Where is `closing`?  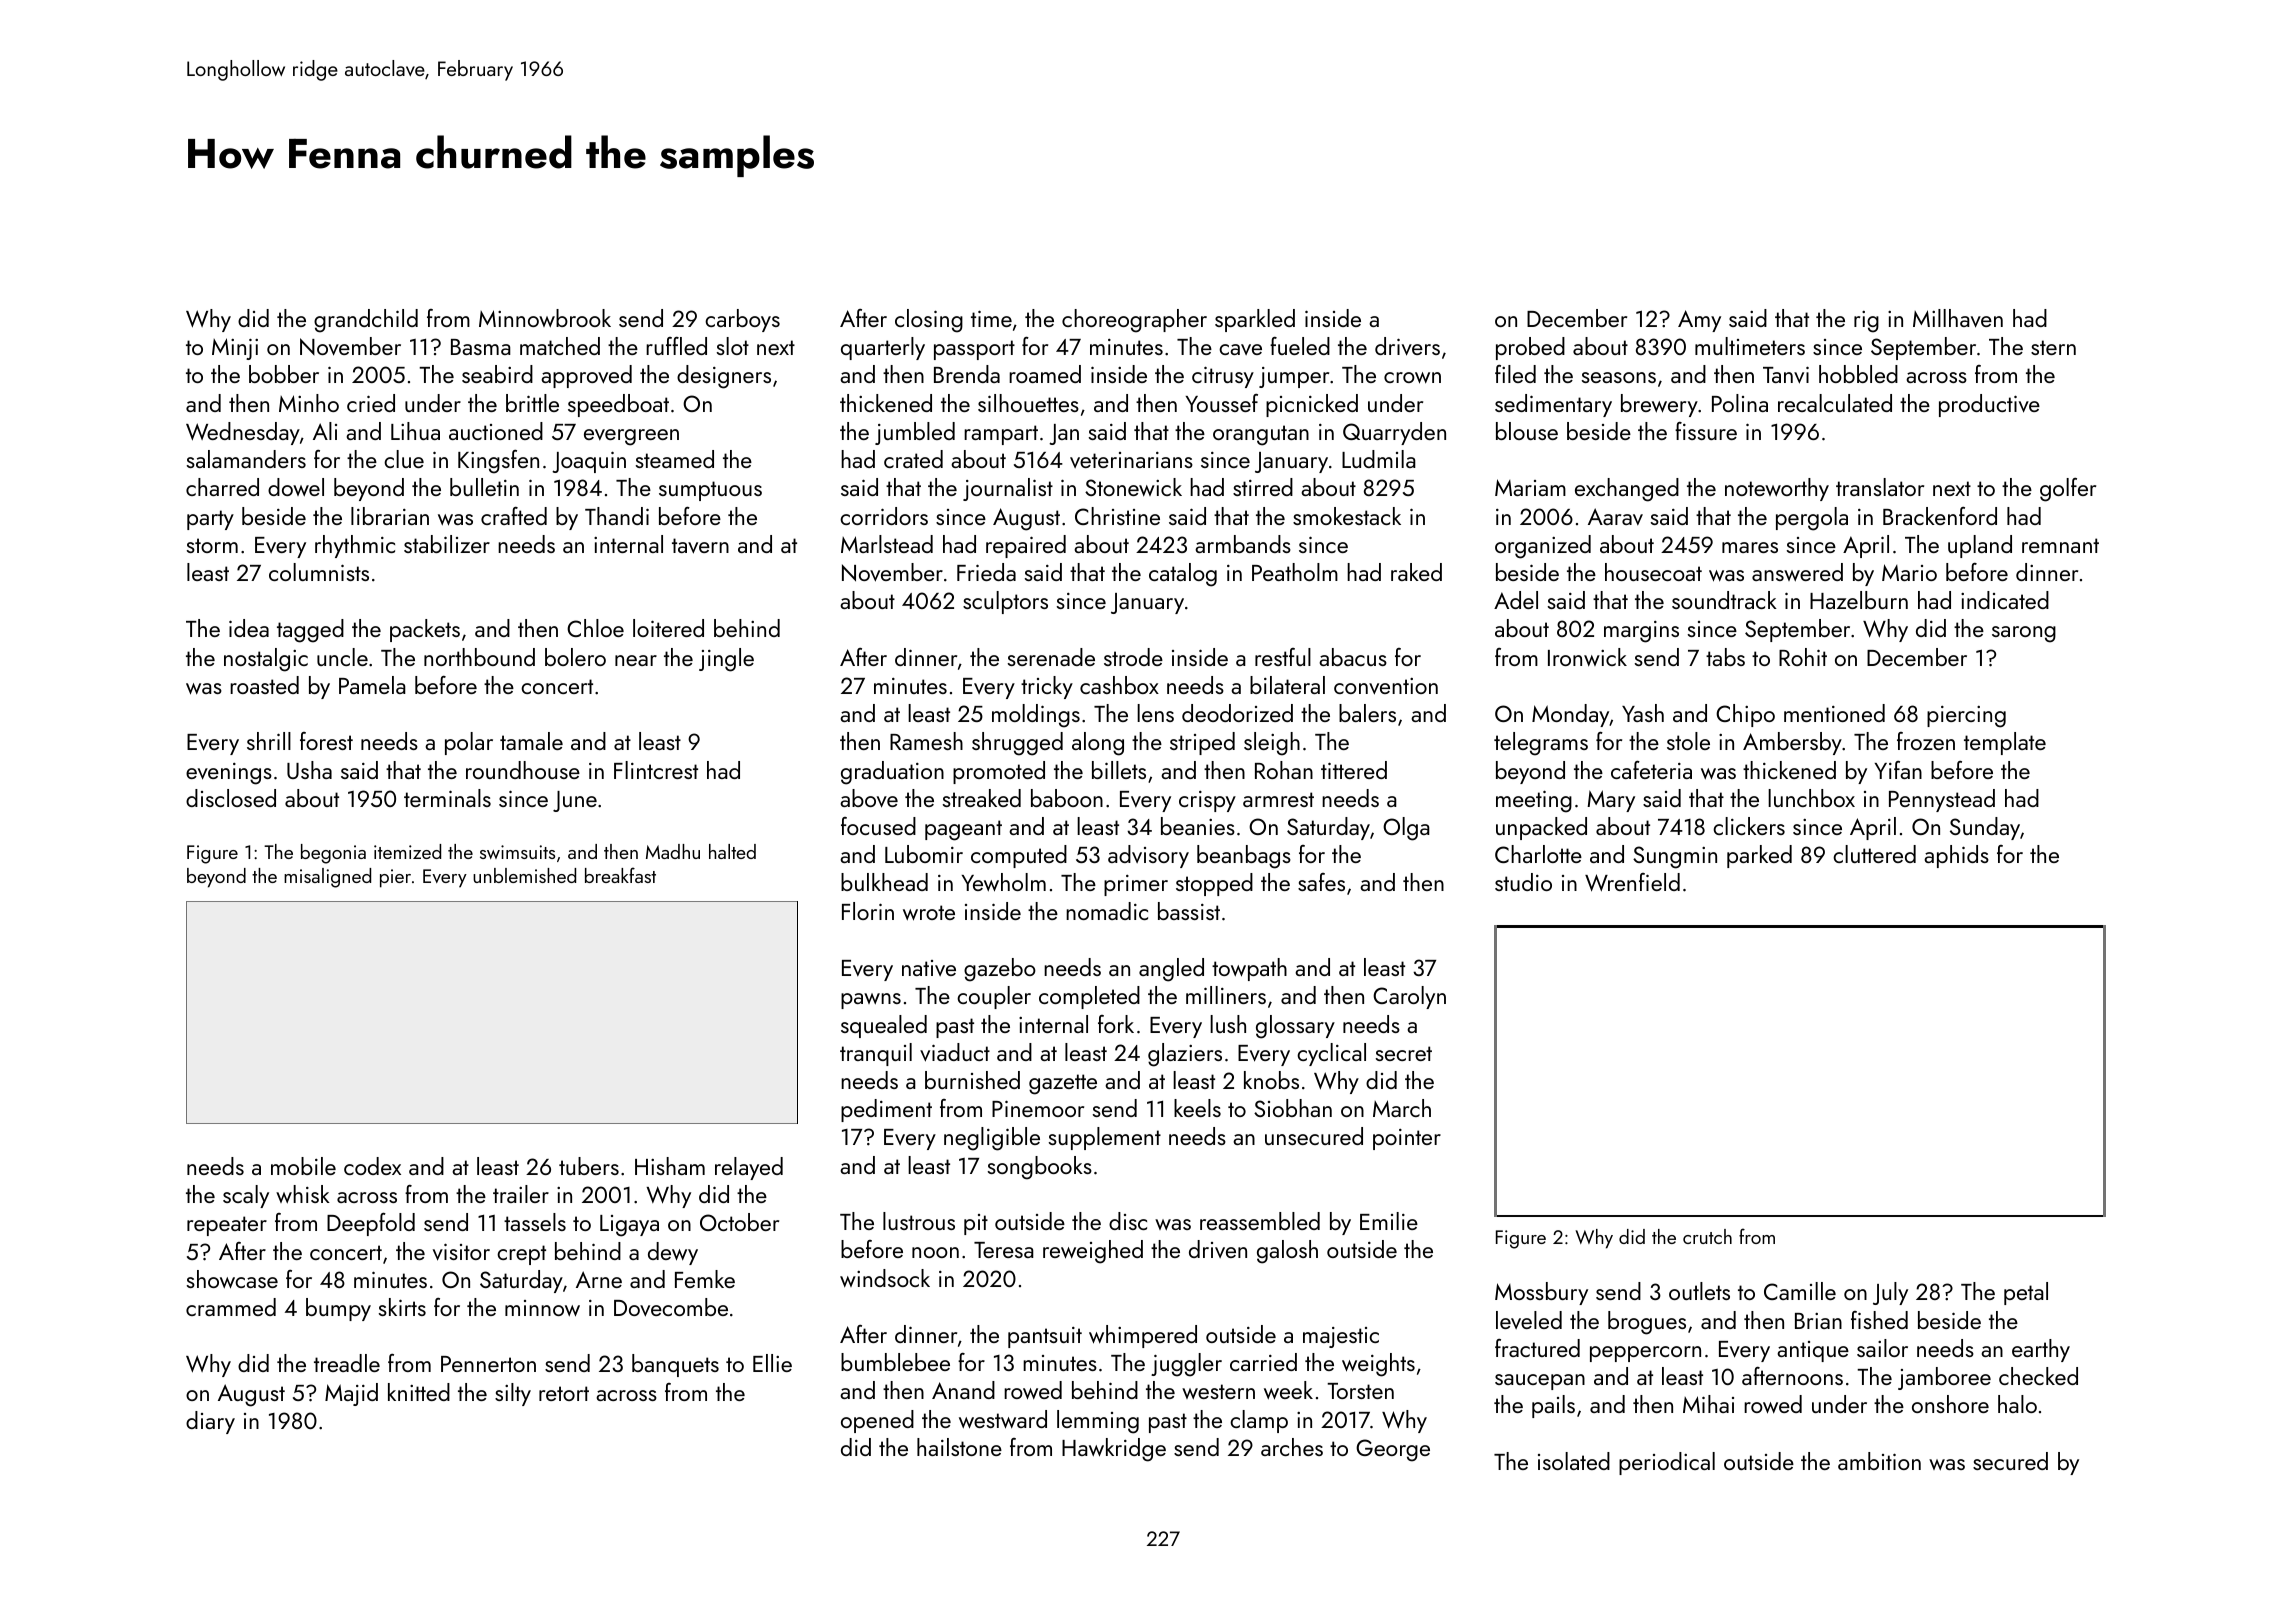 closing is located at coordinates (929, 321).
